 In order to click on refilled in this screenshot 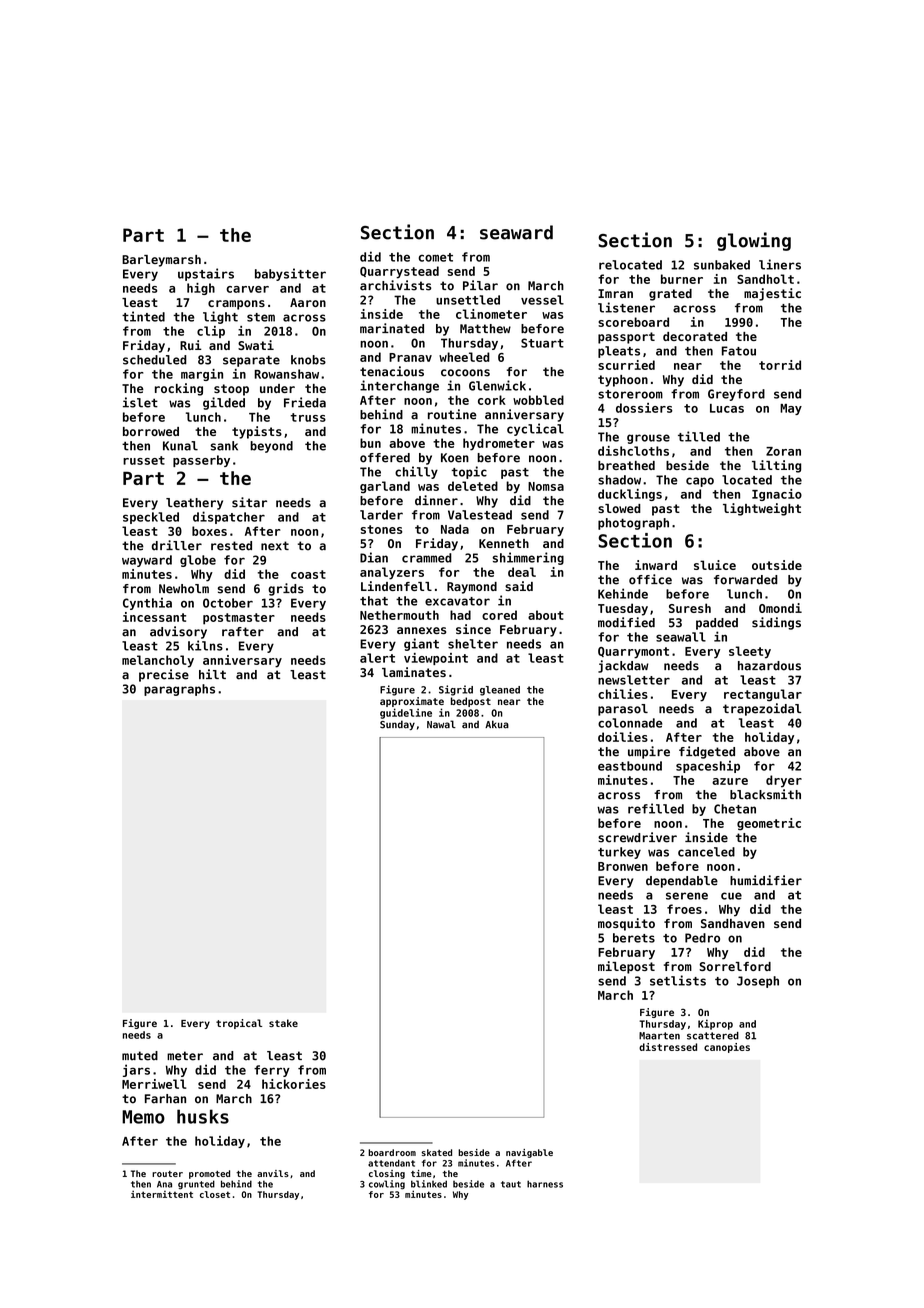, I will do `click(656, 808)`.
